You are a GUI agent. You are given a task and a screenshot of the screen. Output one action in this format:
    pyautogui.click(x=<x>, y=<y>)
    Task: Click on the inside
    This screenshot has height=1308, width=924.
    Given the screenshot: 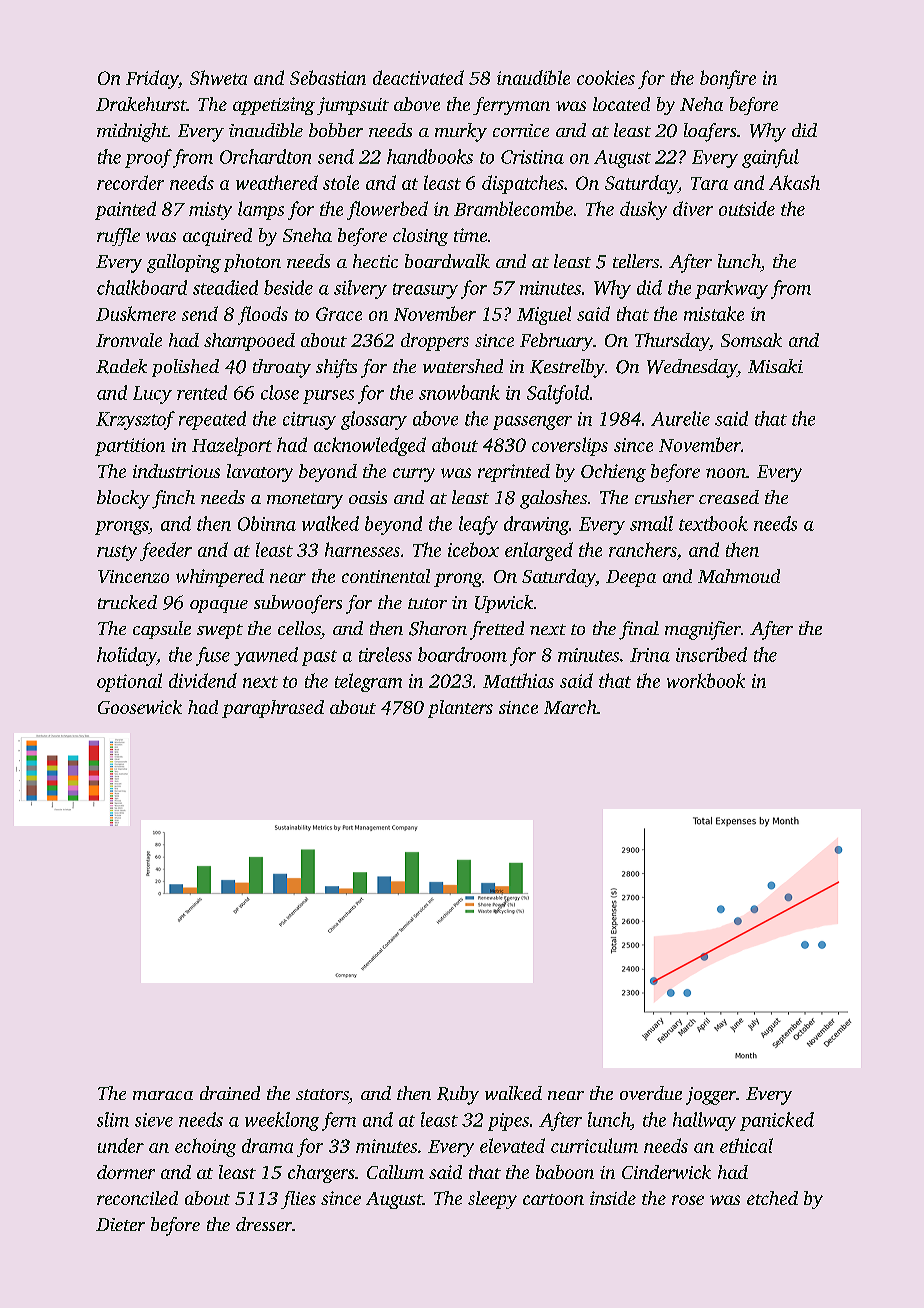 What is the action you would take?
    pyautogui.click(x=613, y=1198)
